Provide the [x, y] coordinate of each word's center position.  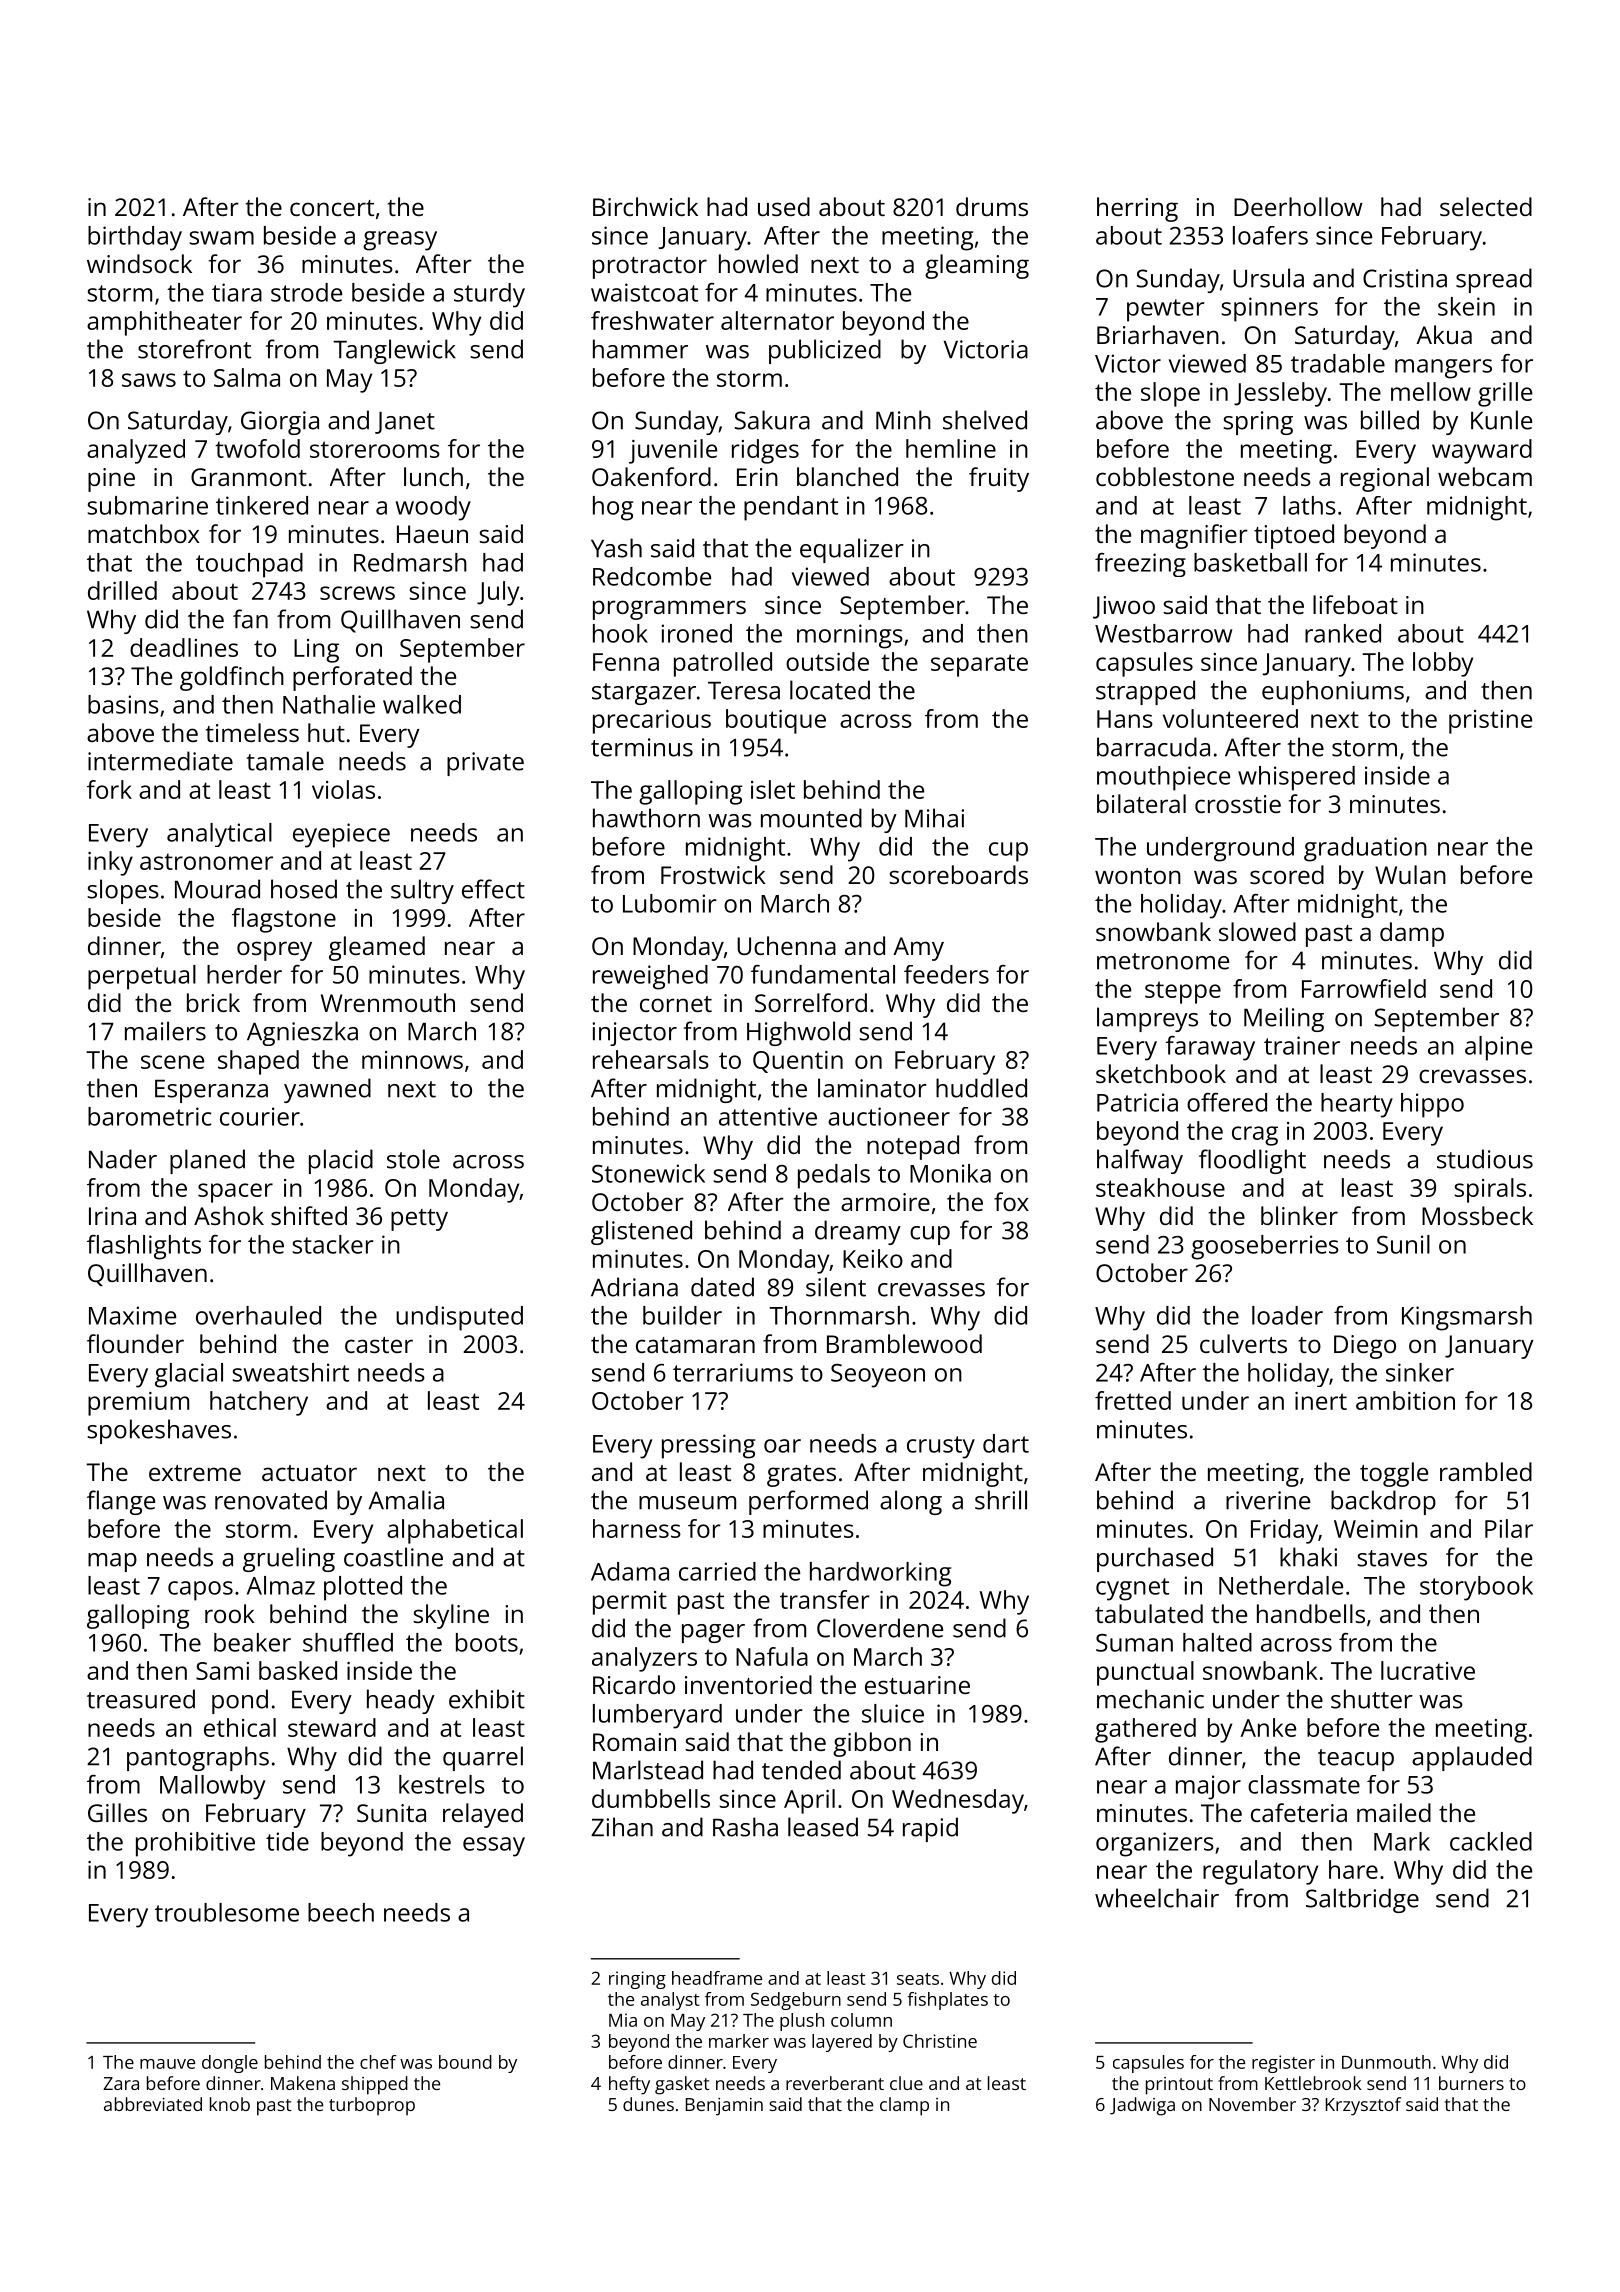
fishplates [947, 2001]
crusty [941, 1447]
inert [1321, 1401]
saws [149, 380]
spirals [1490, 1190]
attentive [768, 1116]
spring [1258, 423]
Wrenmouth [388, 1002]
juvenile [673, 451]
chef [378, 2062]
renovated [271, 1500]
